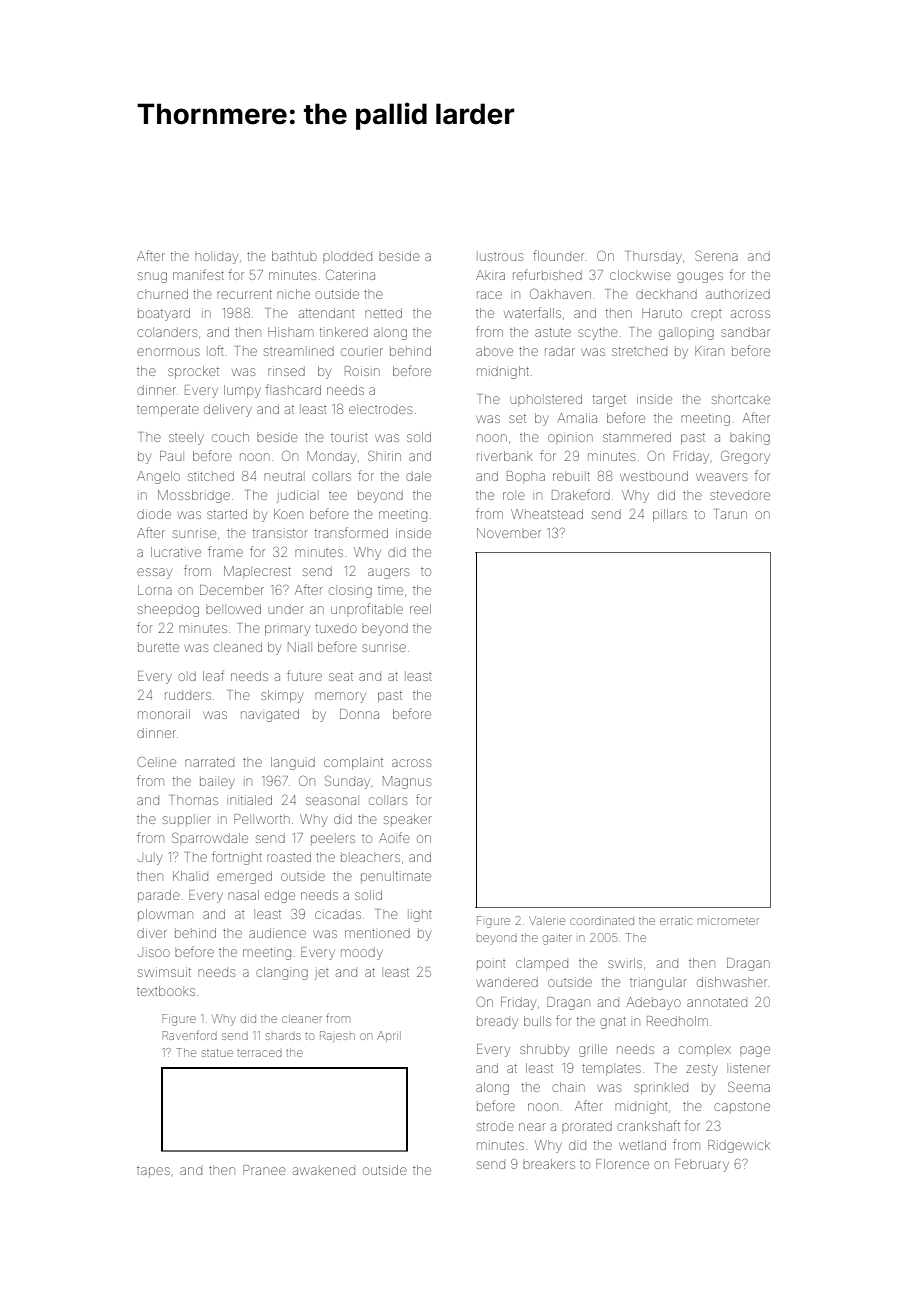 Image resolution: width=908 pixels, height=1316 pixels. What do you see at coordinates (153, 1171) in the document?
I see `tapes` at bounding box center [153, 1171].
